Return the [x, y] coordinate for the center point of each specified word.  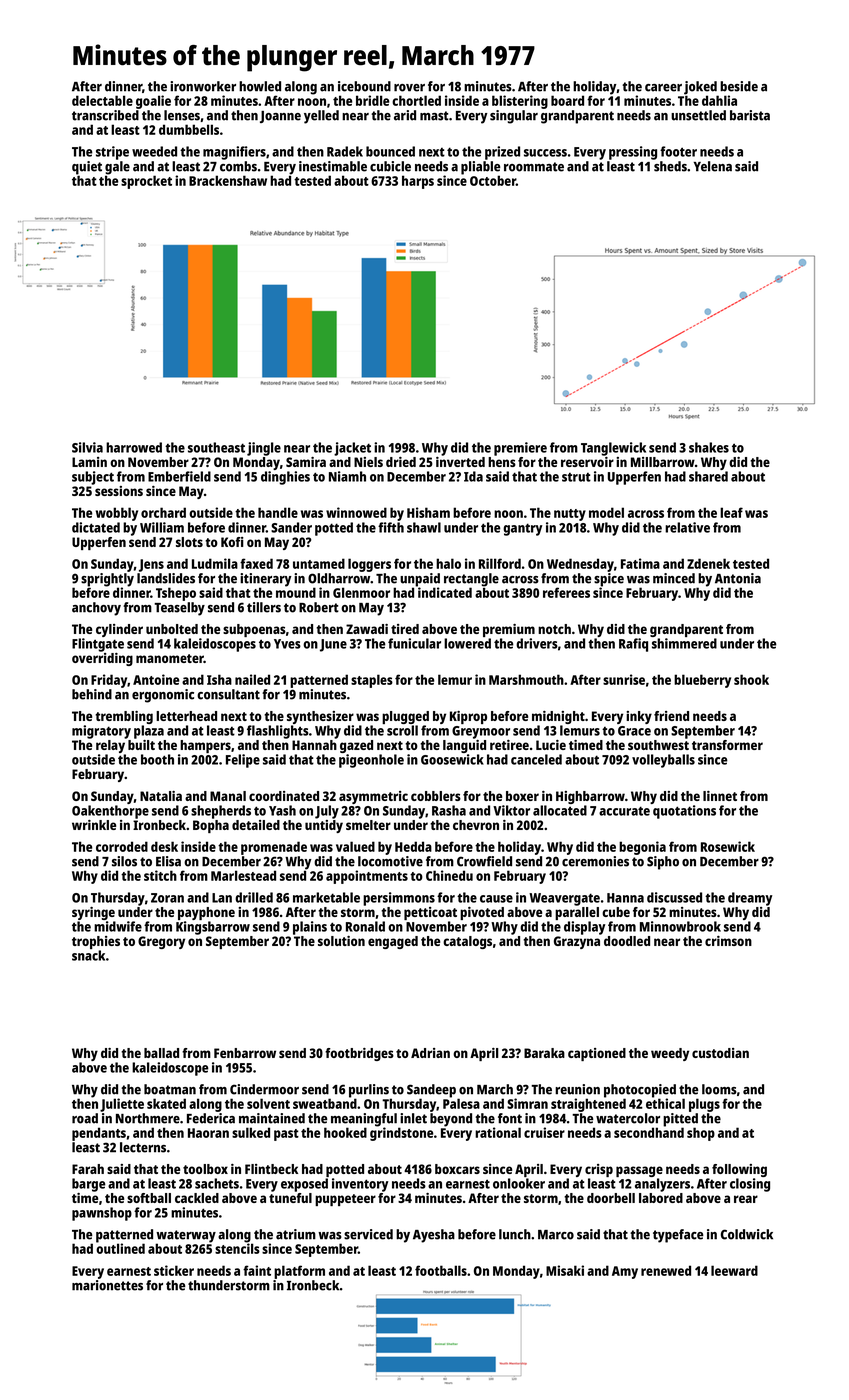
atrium [296, 1234]
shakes [709, 447]
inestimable [333, 166]
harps [418, 182]
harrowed [134, 447]
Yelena [713, 166]
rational [498, 1132]
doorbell [611, 1198]
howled [260, 86]
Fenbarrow [245, 1053]
